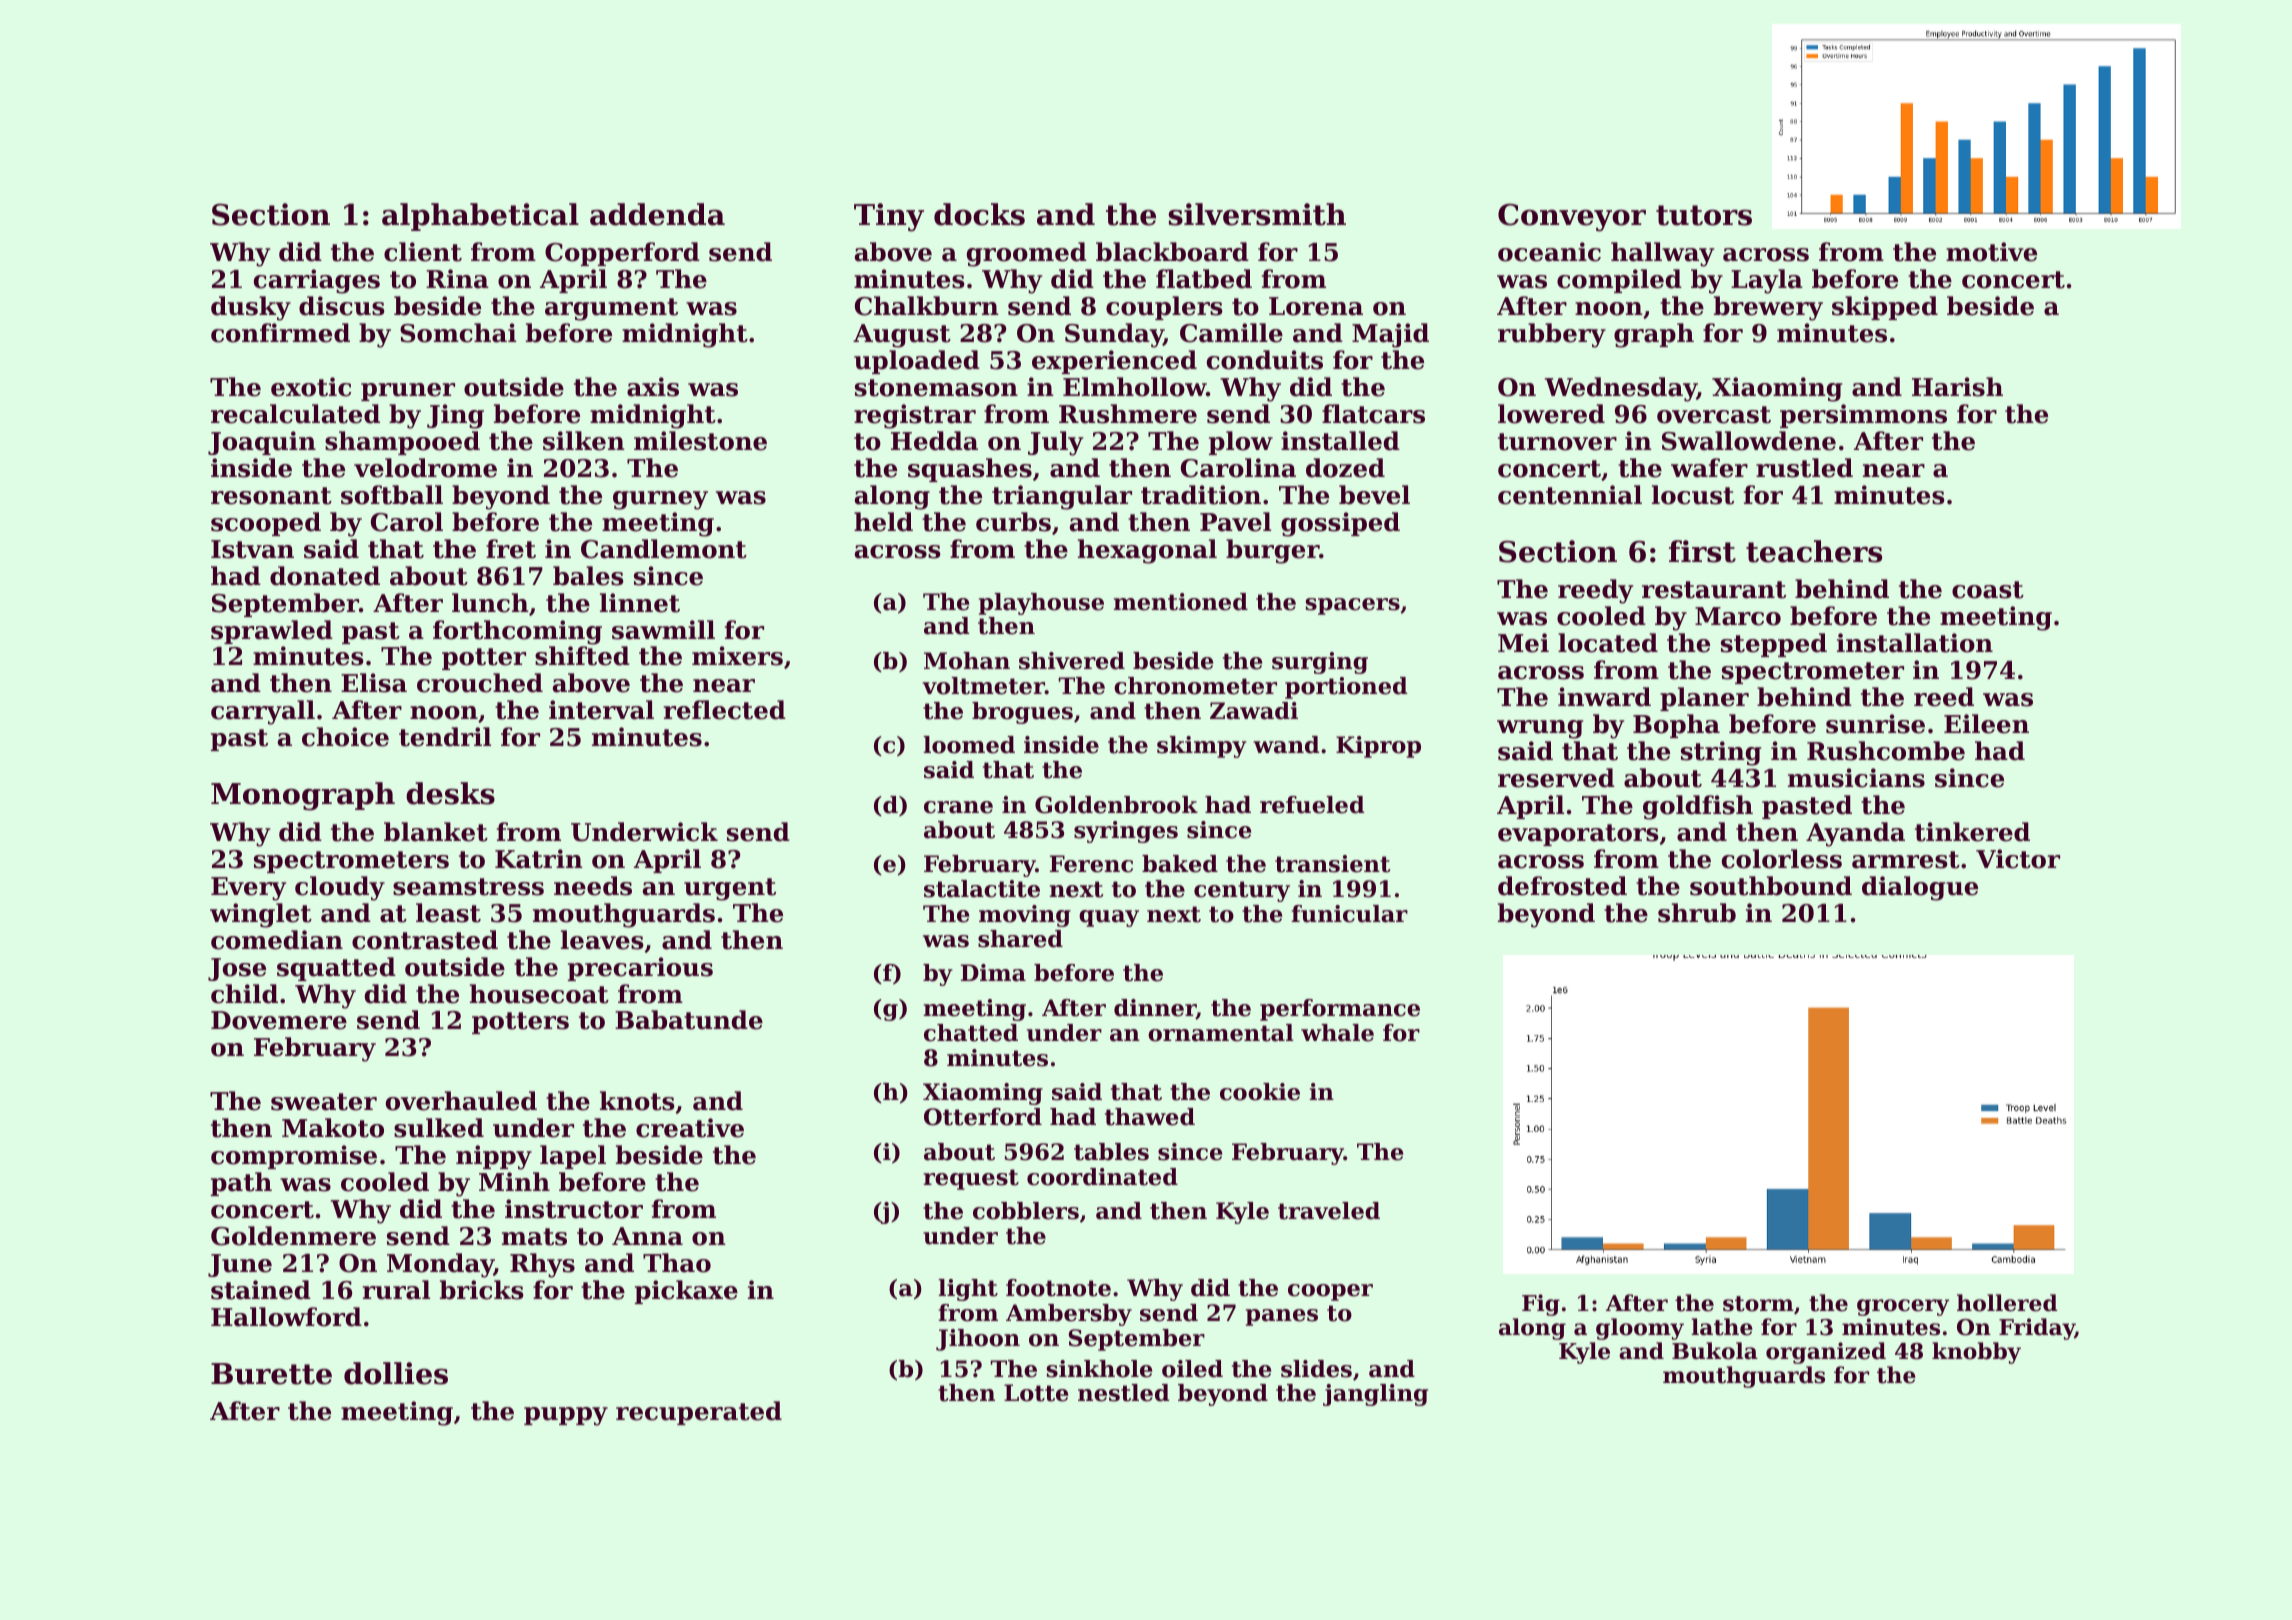 The width and height of the document is (2292, 1620). Describe the element at coordinates (2007, 1303) in the document. I see `hollered` at that location.
